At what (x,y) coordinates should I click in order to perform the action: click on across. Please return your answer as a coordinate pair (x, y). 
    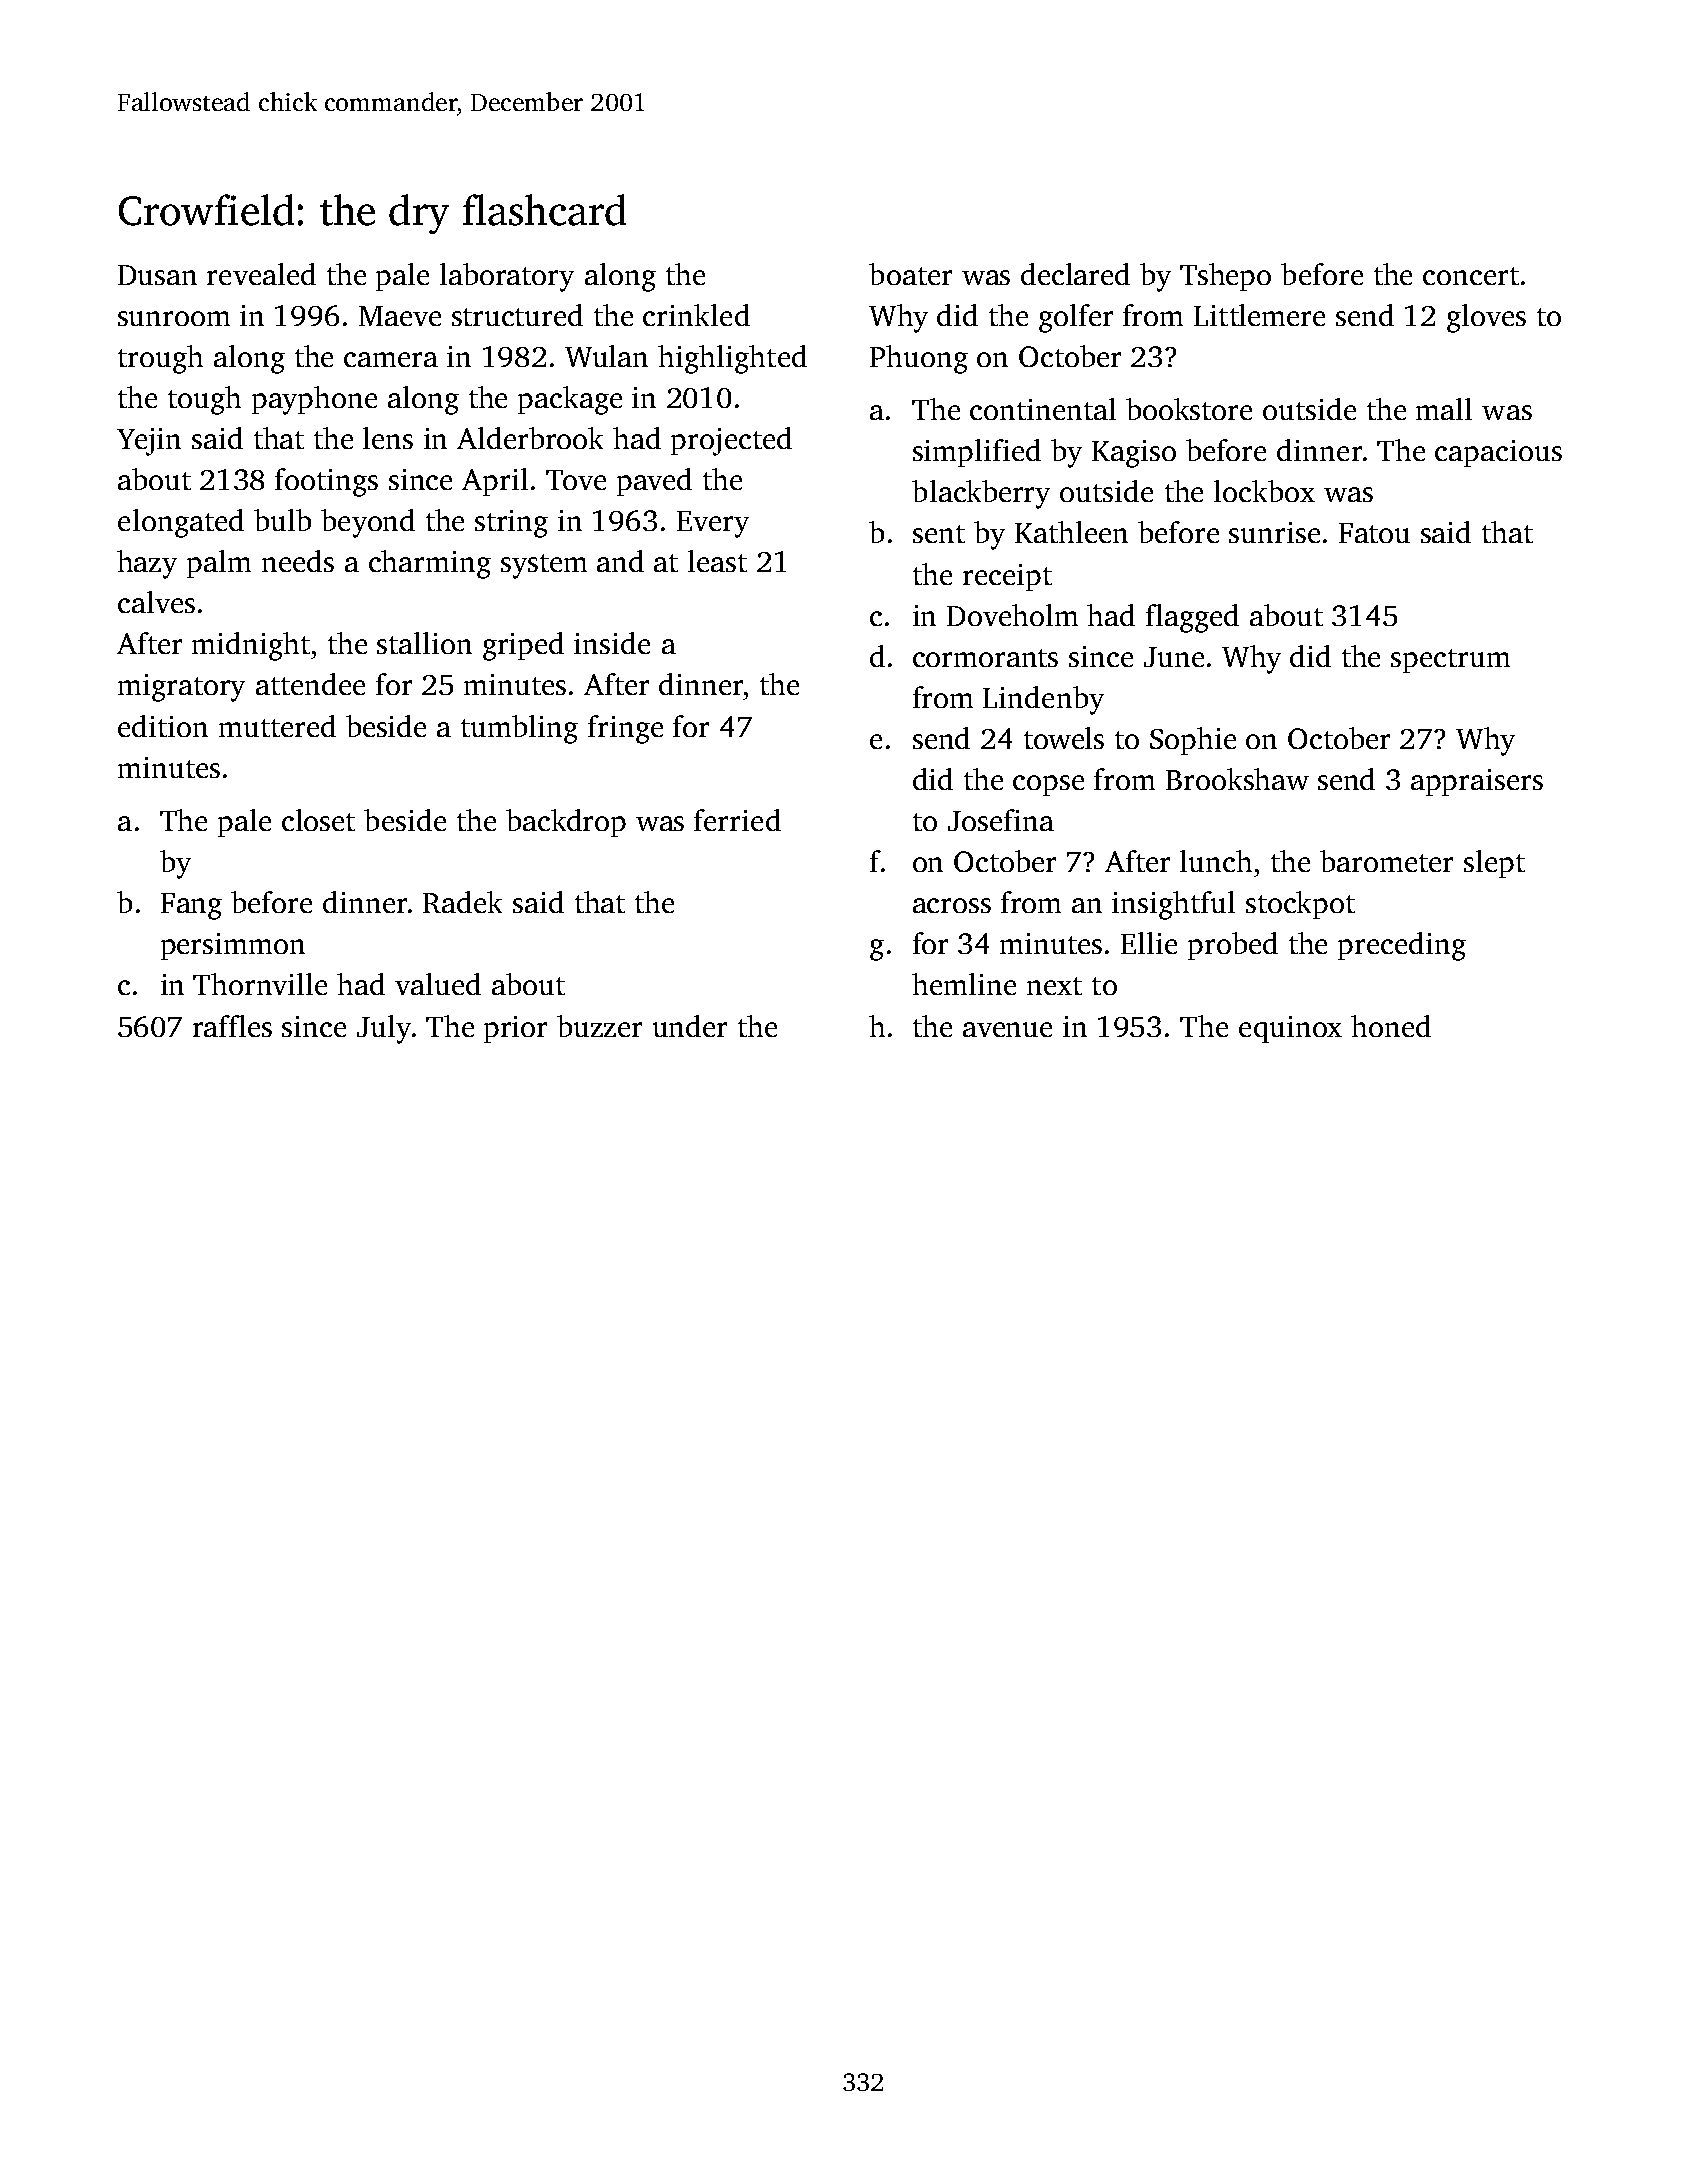
    Looking at the image, I should click on (952, 905).
